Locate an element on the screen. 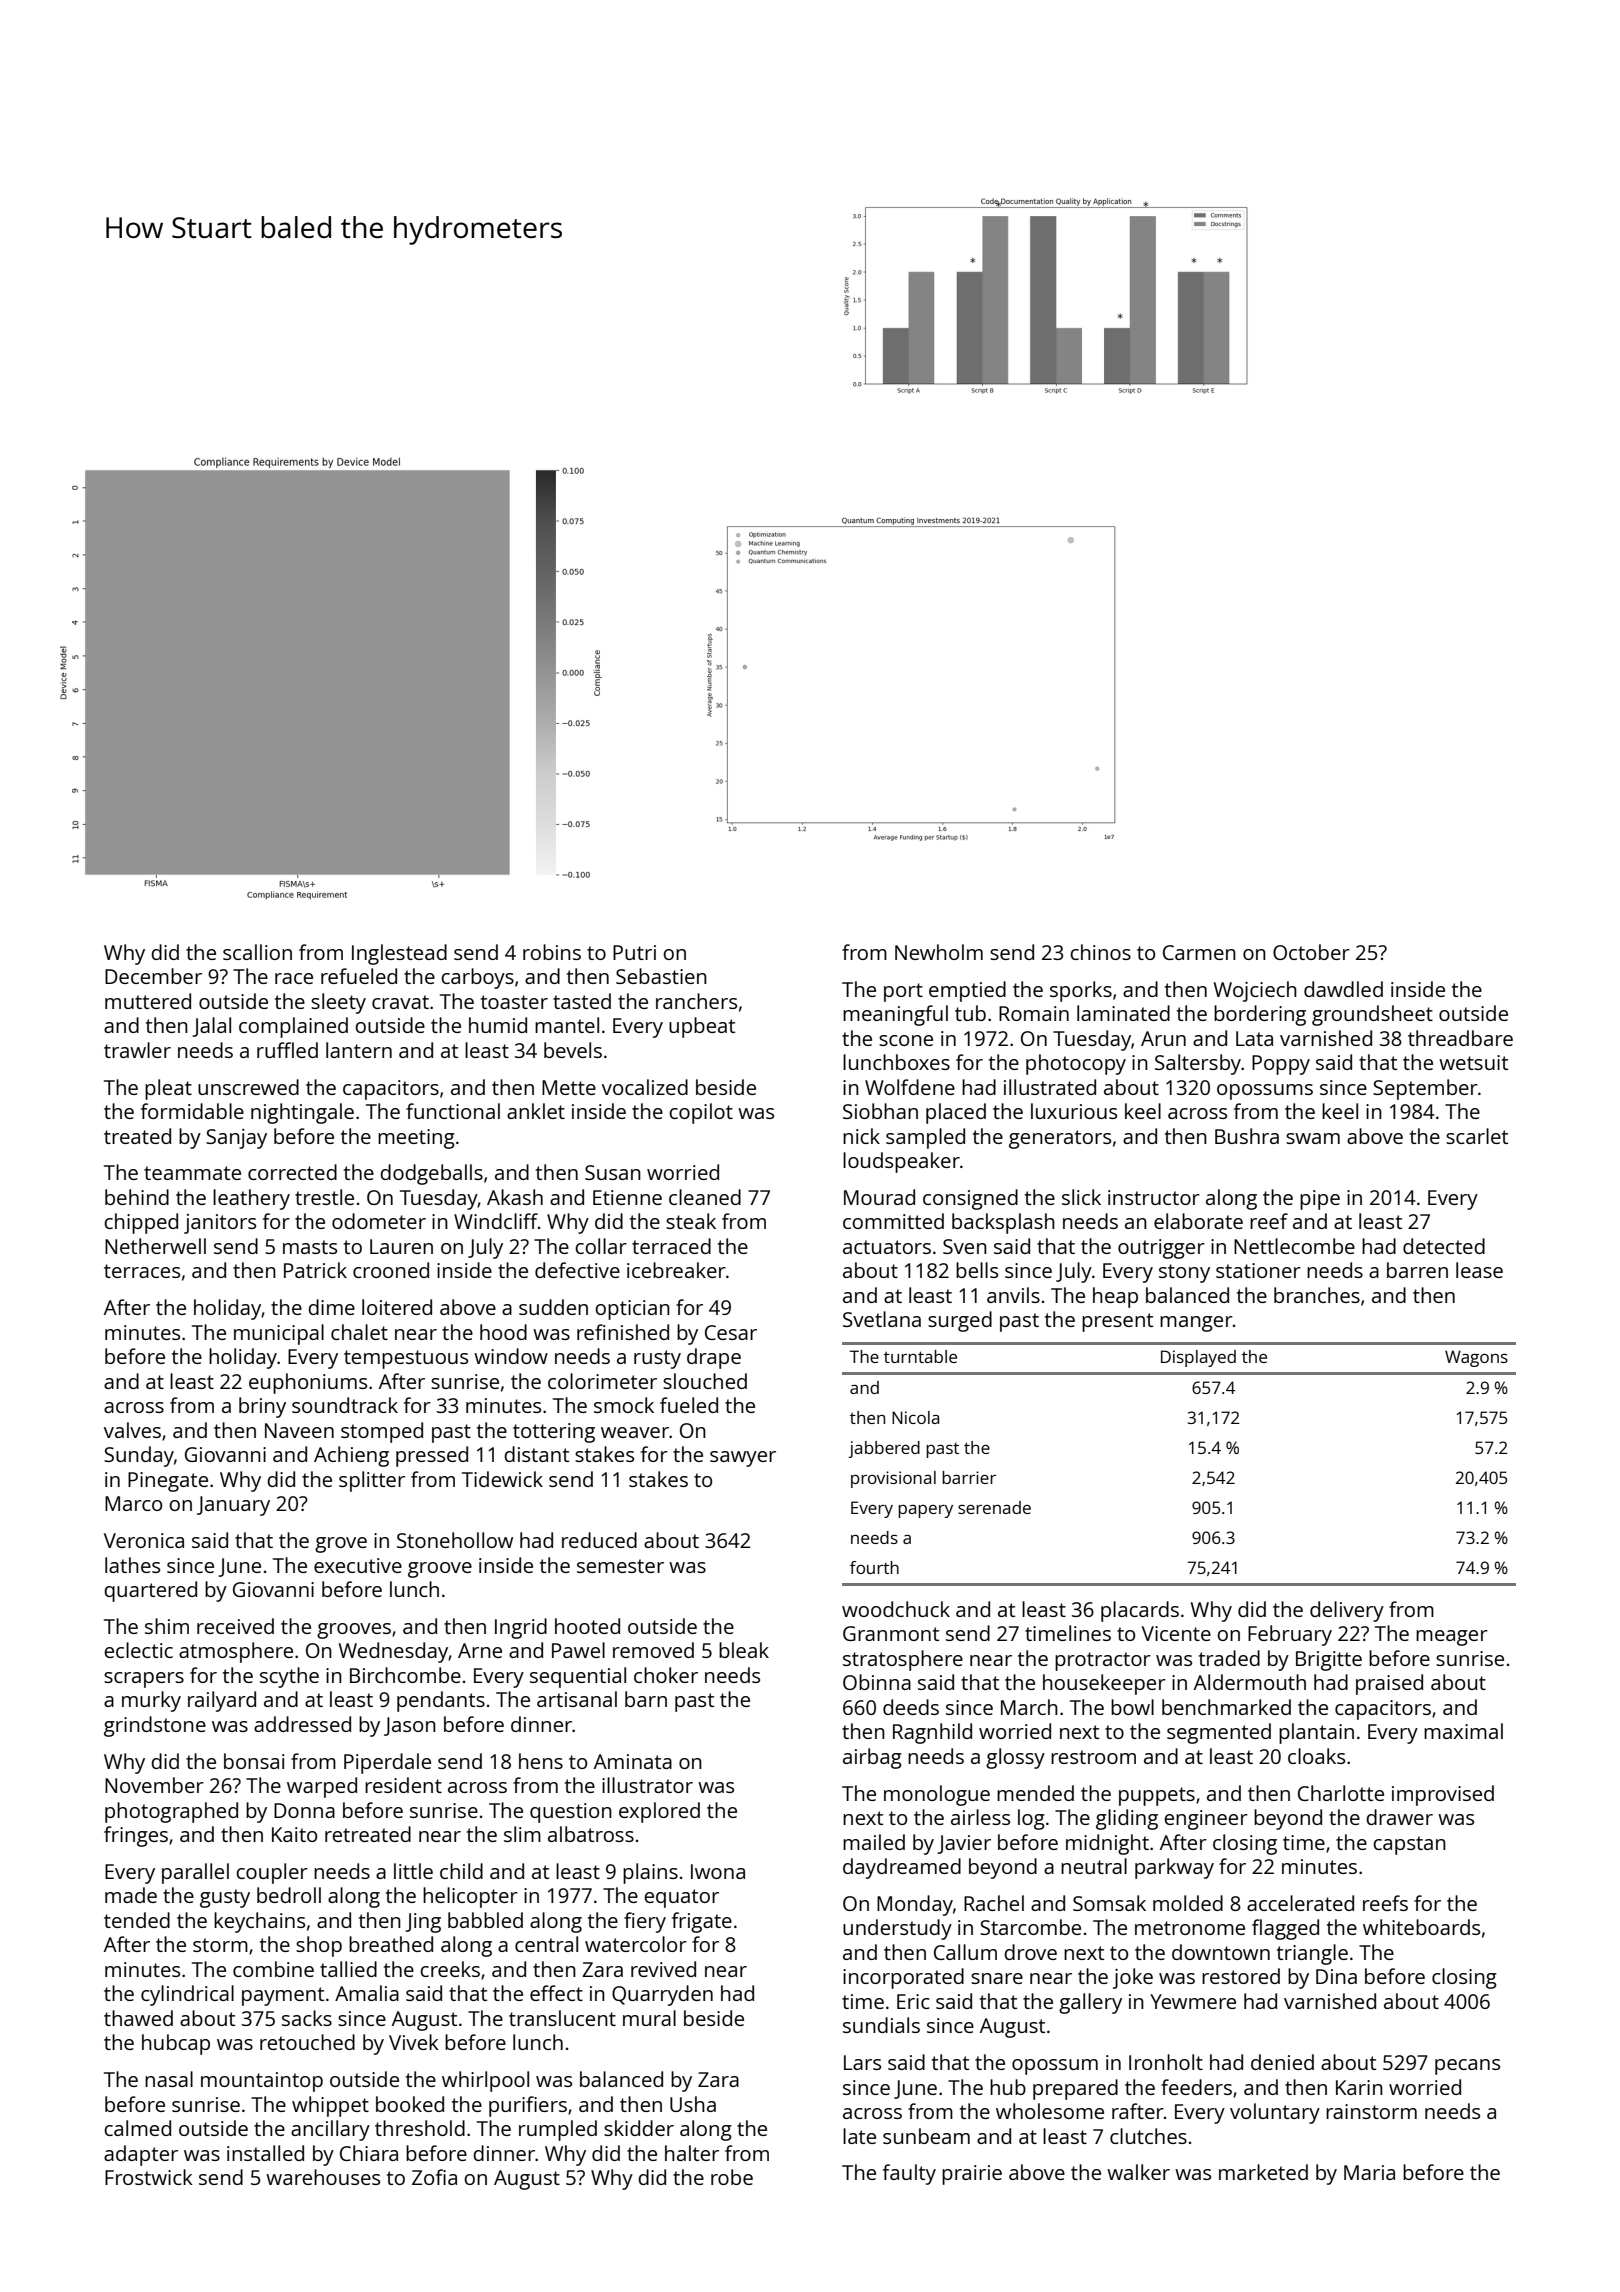  traded is located at coordinates (1229, 1658).
